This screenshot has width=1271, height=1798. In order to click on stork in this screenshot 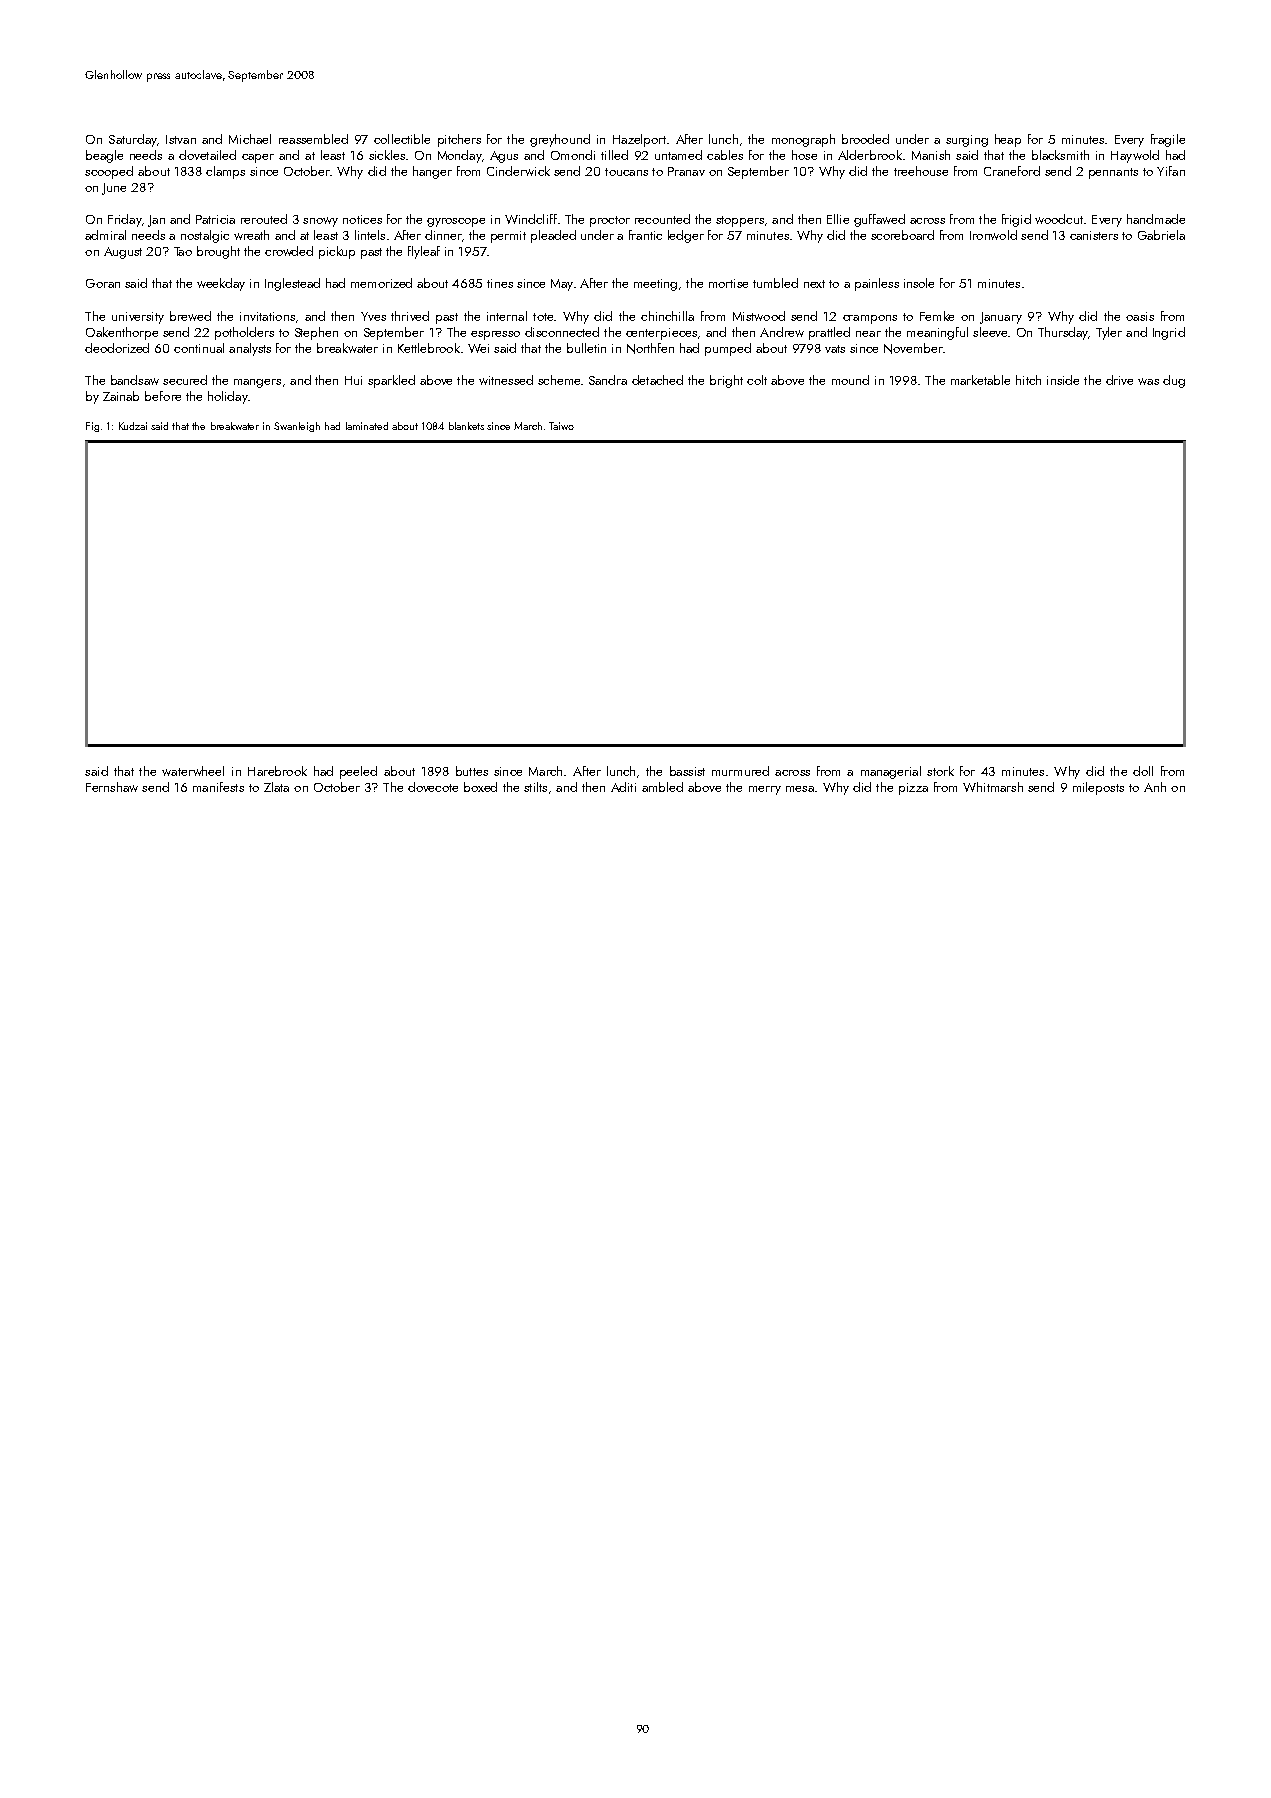, I will do `click(940, 771)`.
